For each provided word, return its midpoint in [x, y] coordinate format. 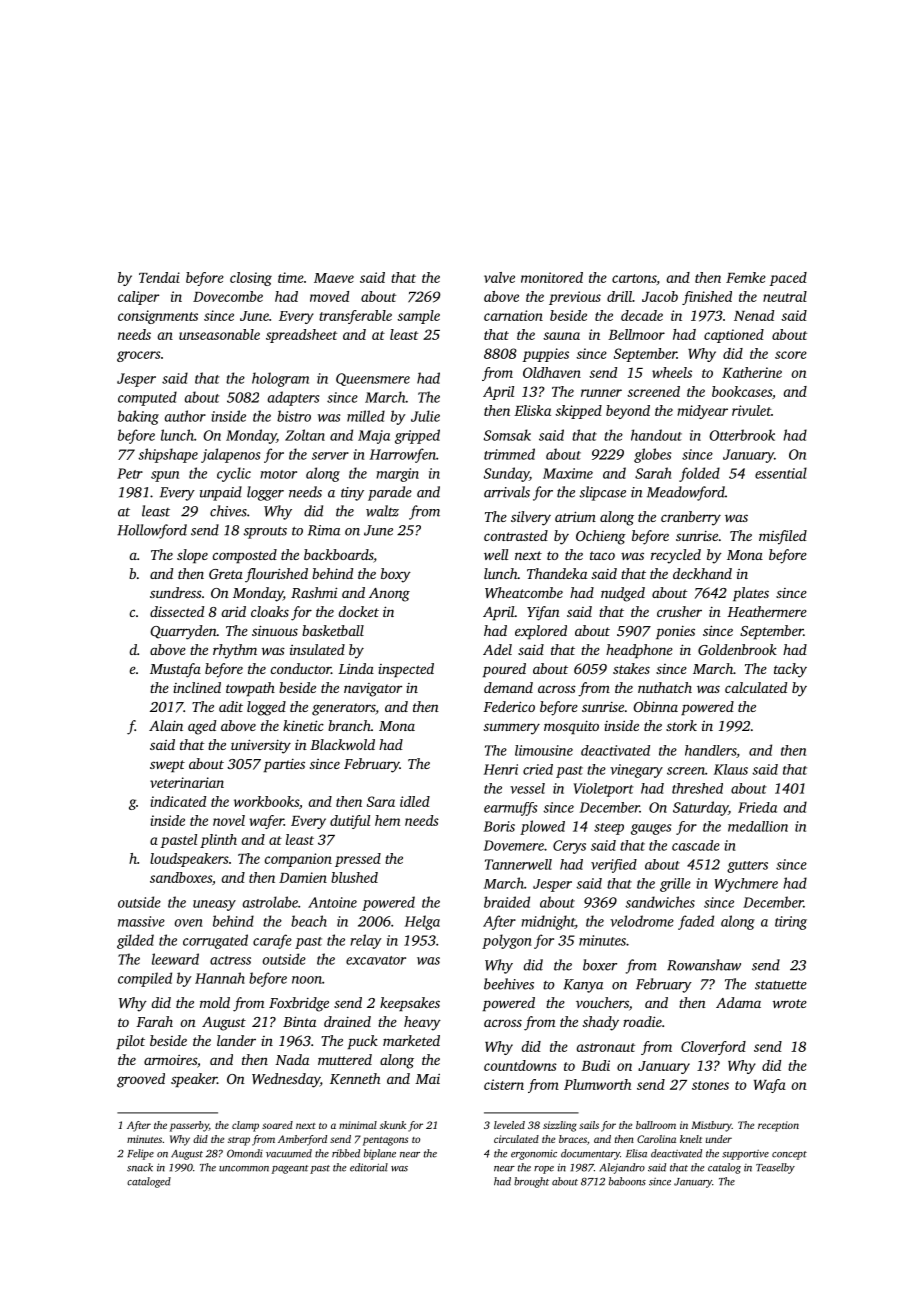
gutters [747, 867]
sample [418, 317]
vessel [527, 788]
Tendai [159, 277]
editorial [369, 1167]
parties [284, 765]
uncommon [244, 1169]
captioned [734, 336]
